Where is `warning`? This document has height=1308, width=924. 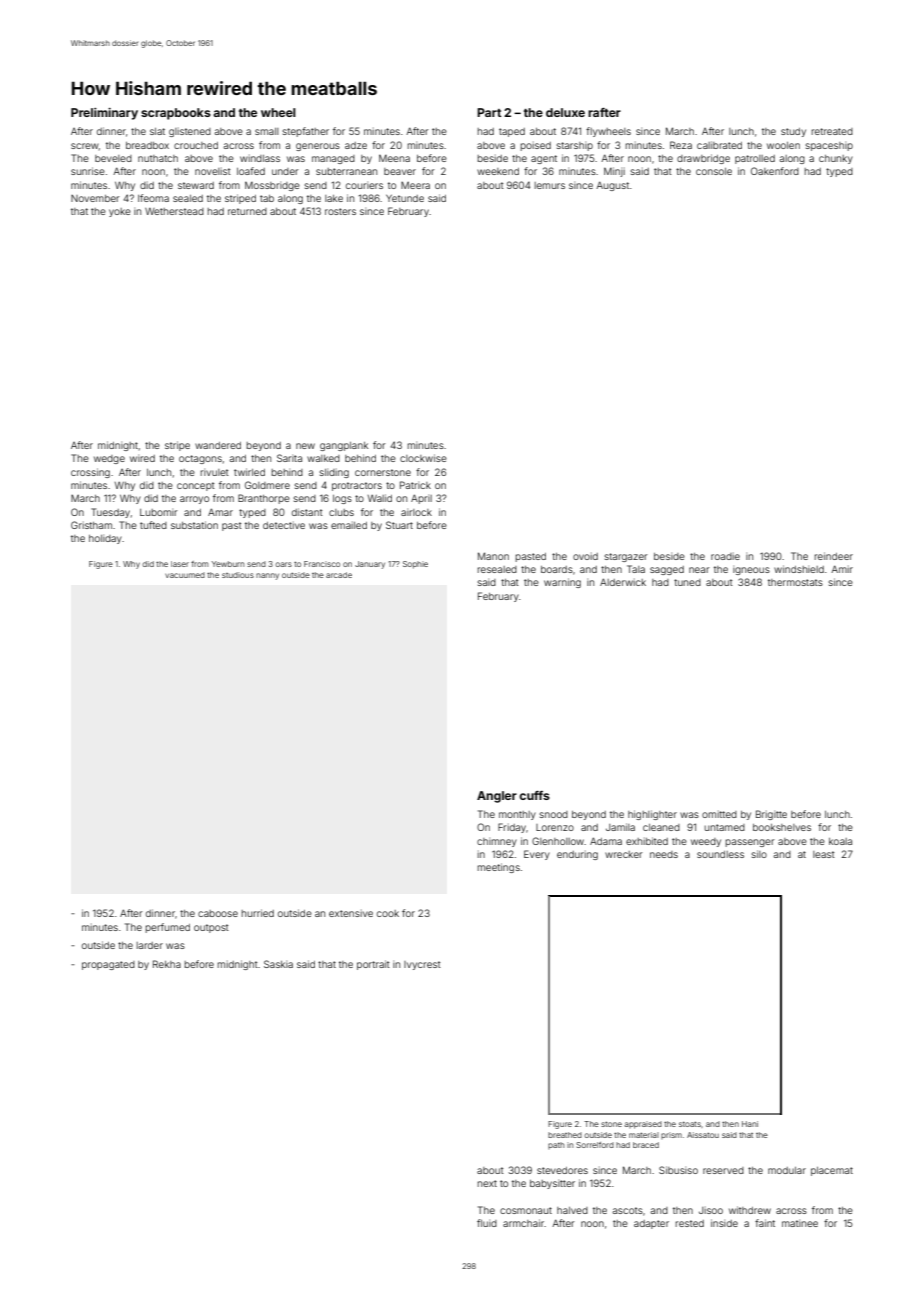 warning is located at coordinates (562, 583).
